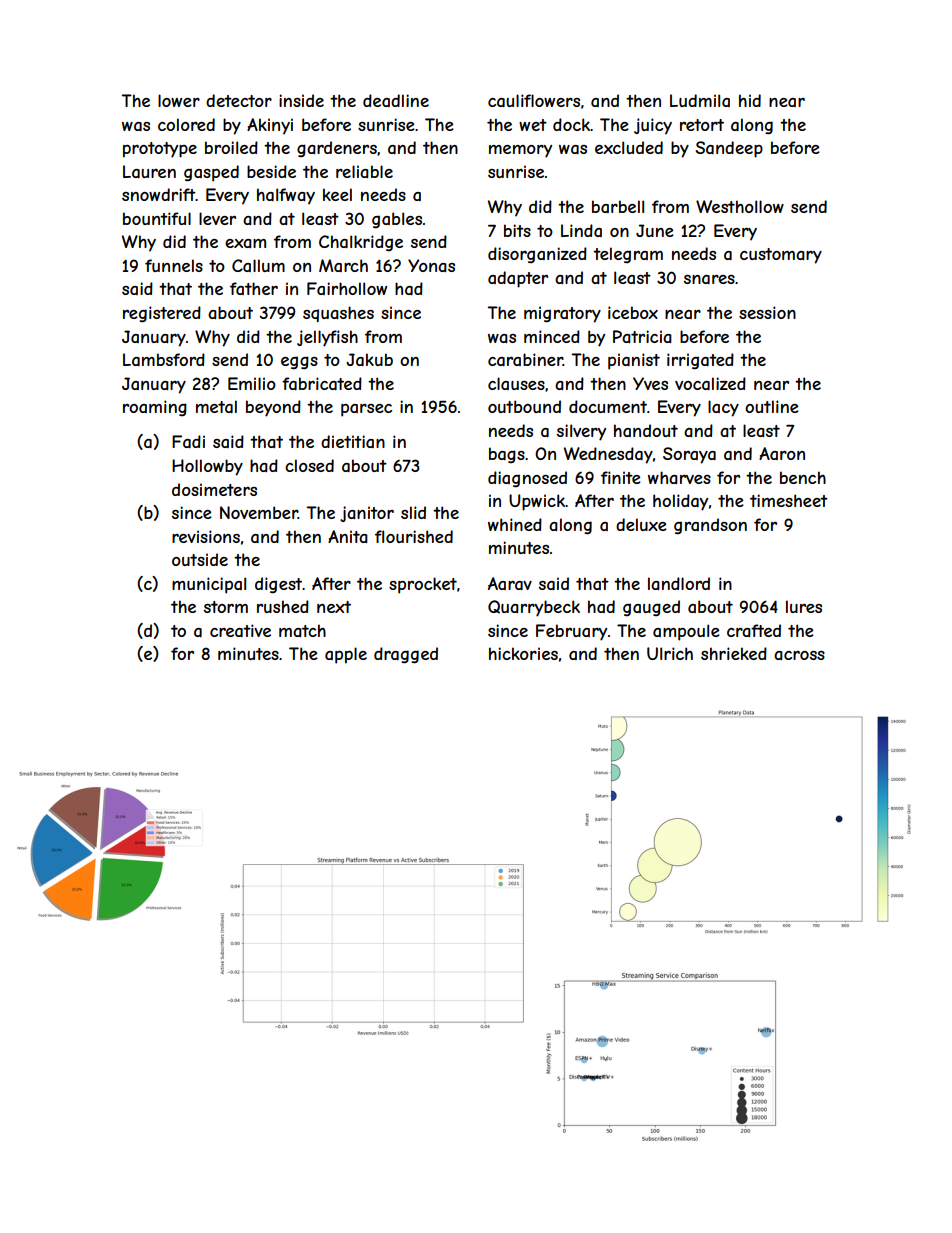 The image size is (952, 1233). What do you see at coordinates (397, 220) in the screenshot?
I see `gables` at bounding box center [397, 220].
